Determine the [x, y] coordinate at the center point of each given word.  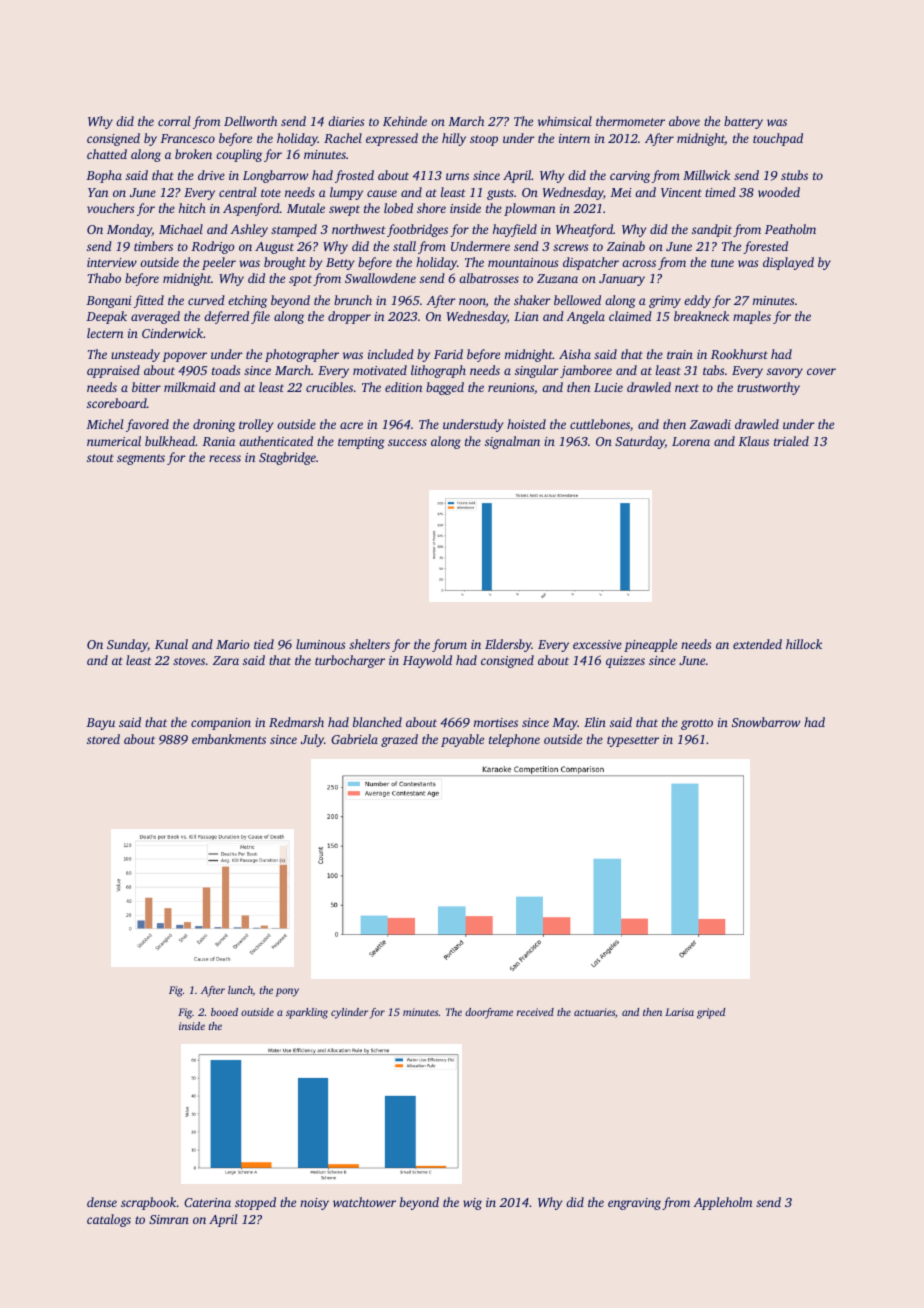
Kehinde [405, 121]
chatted [107, 154]
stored [103, 739]
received [535, 1012]
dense [102, 1202]
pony [287, 992]
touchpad [778, 139]
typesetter [633, 741]
